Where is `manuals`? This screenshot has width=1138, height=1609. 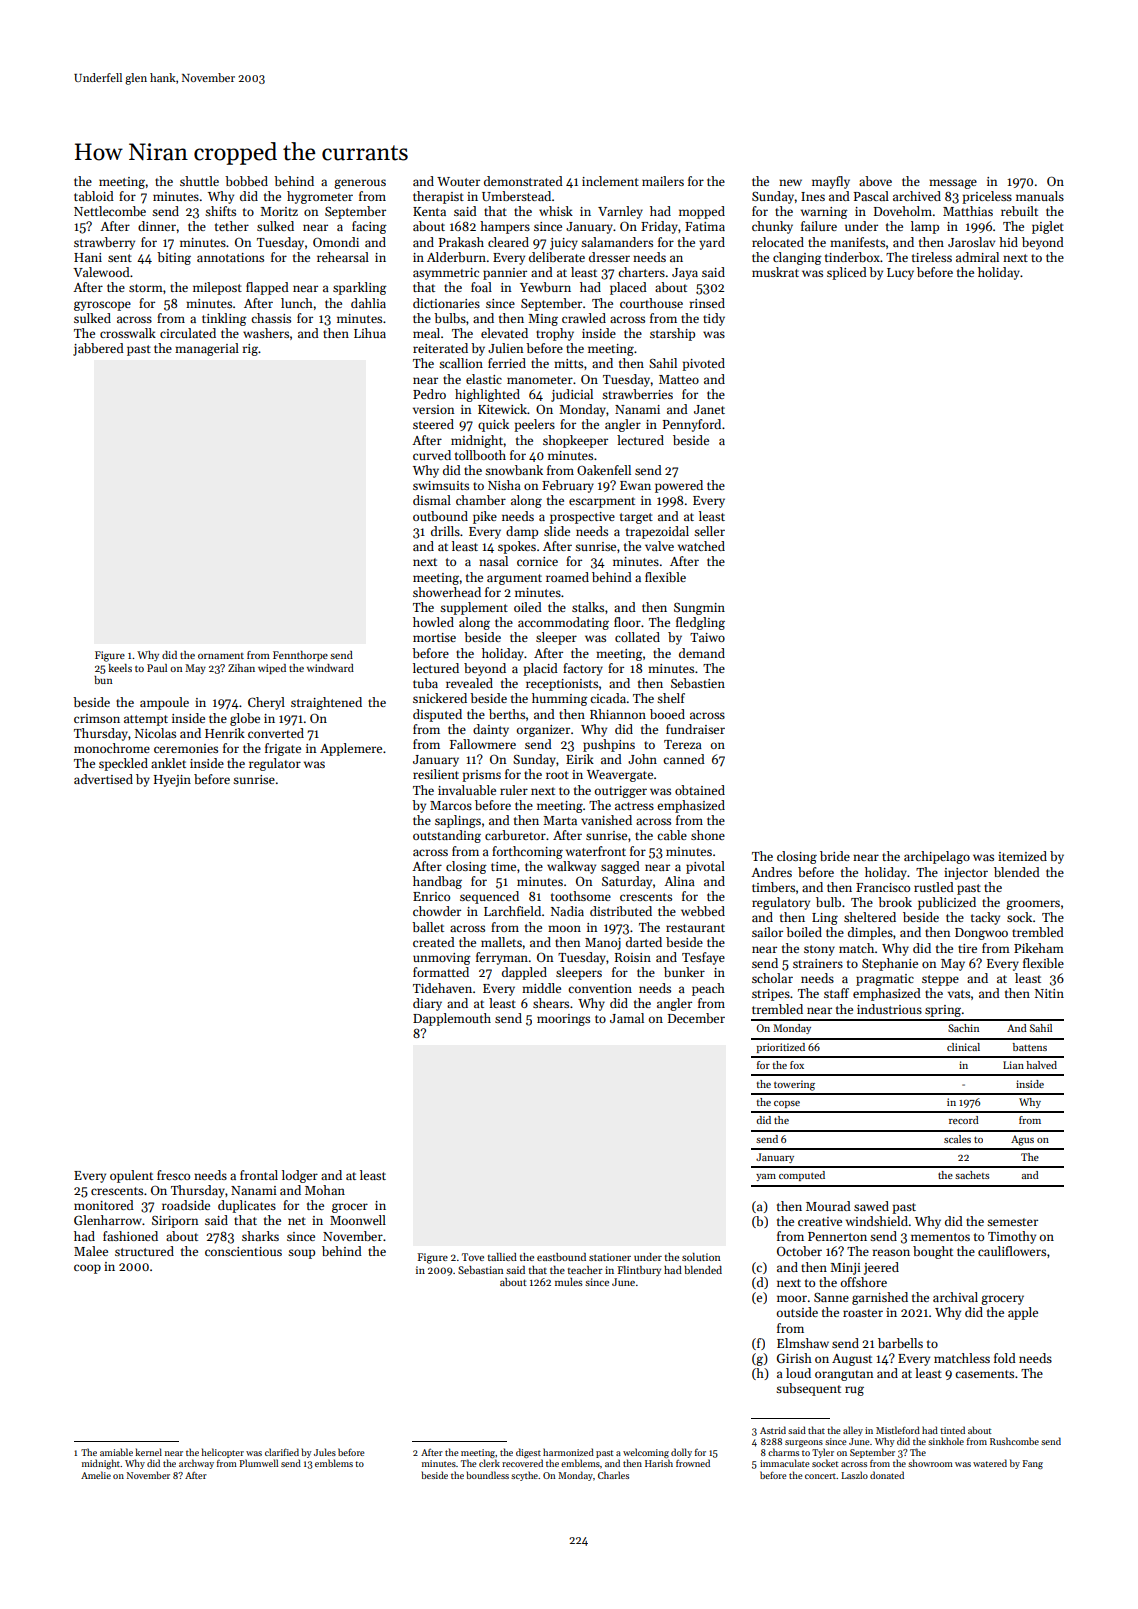
manuals is located at coordinates (1040, 196).
